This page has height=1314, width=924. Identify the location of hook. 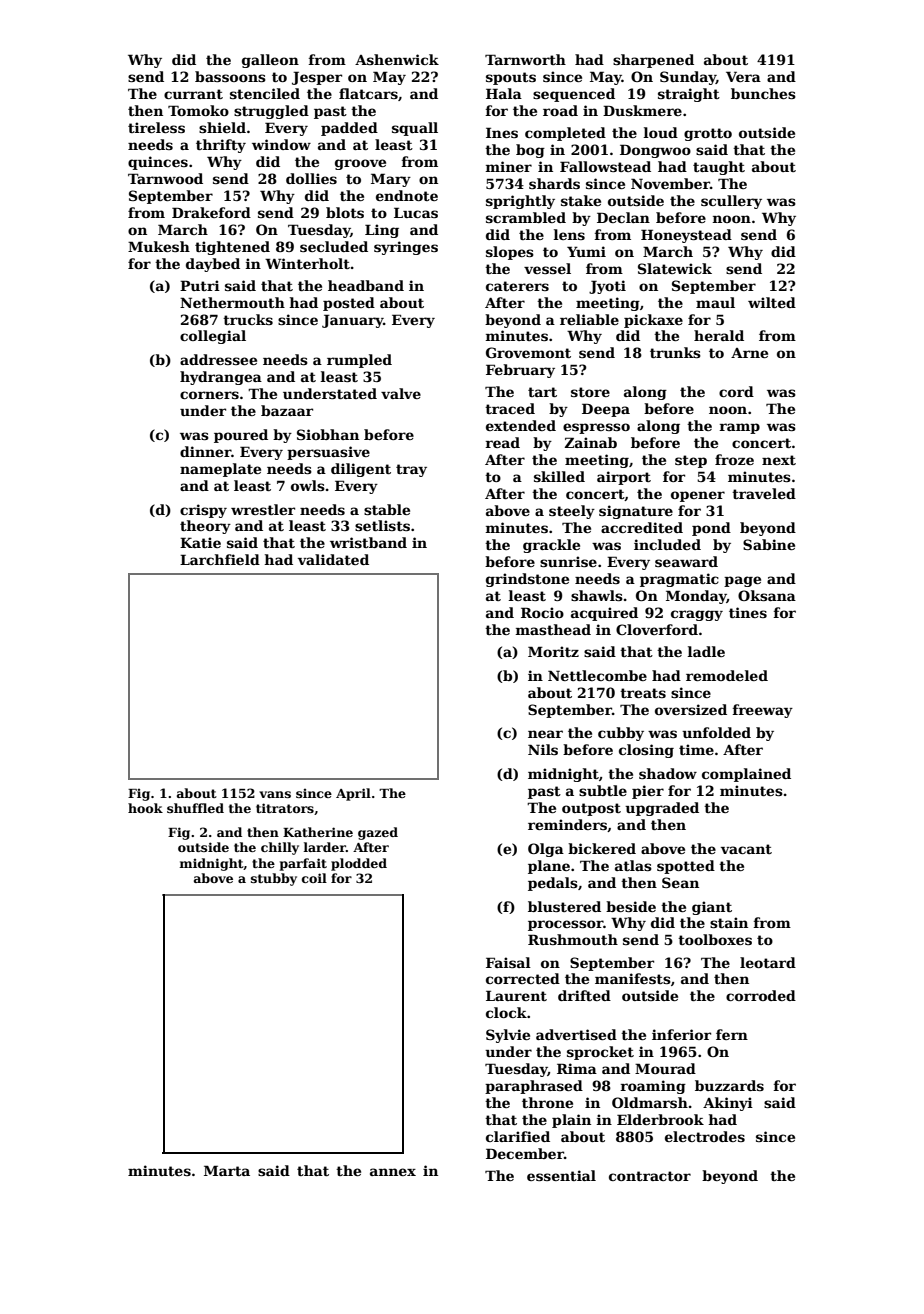
(145, 808).
